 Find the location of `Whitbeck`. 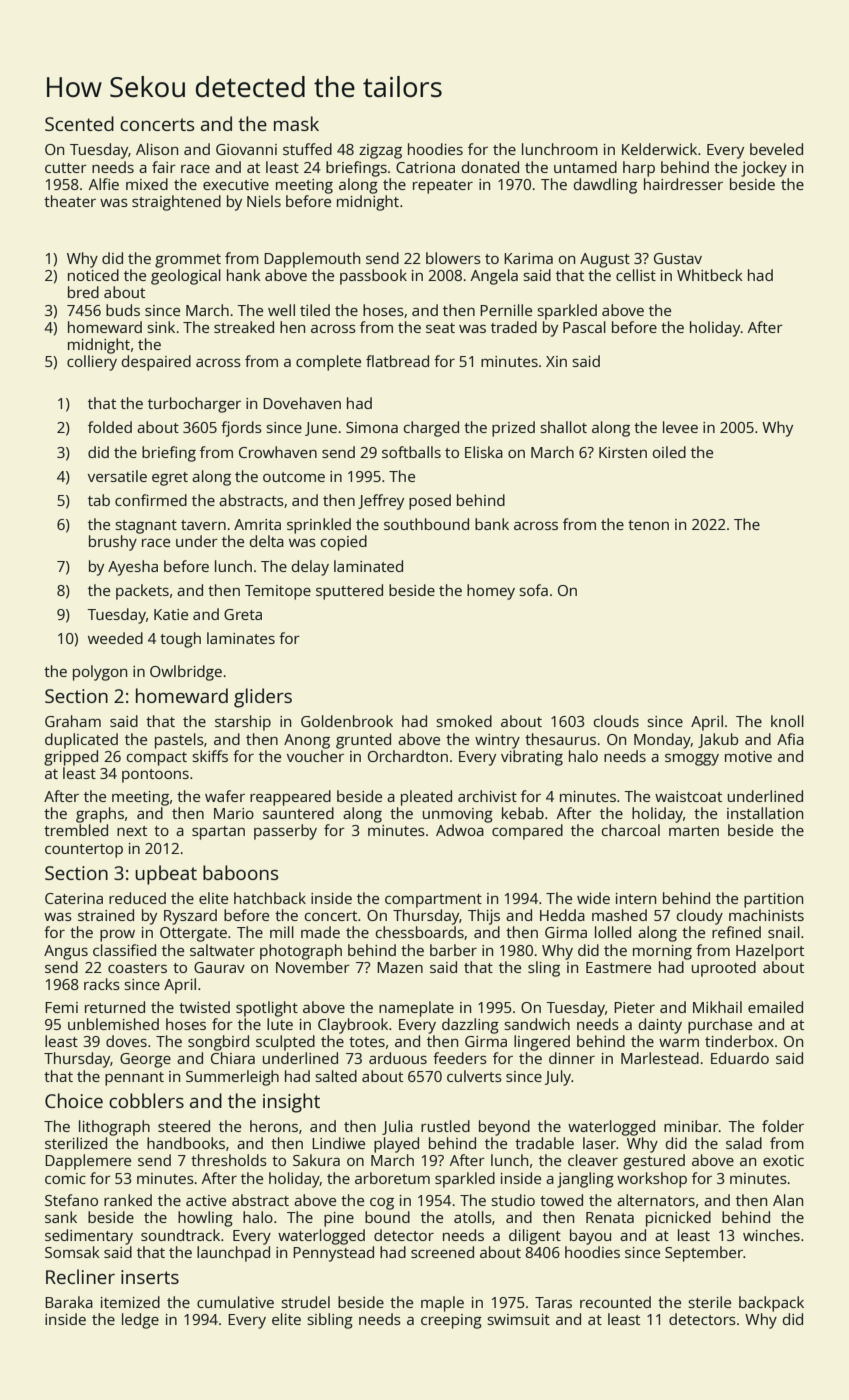

Whitbeck is located at coordinates (710, 275).
